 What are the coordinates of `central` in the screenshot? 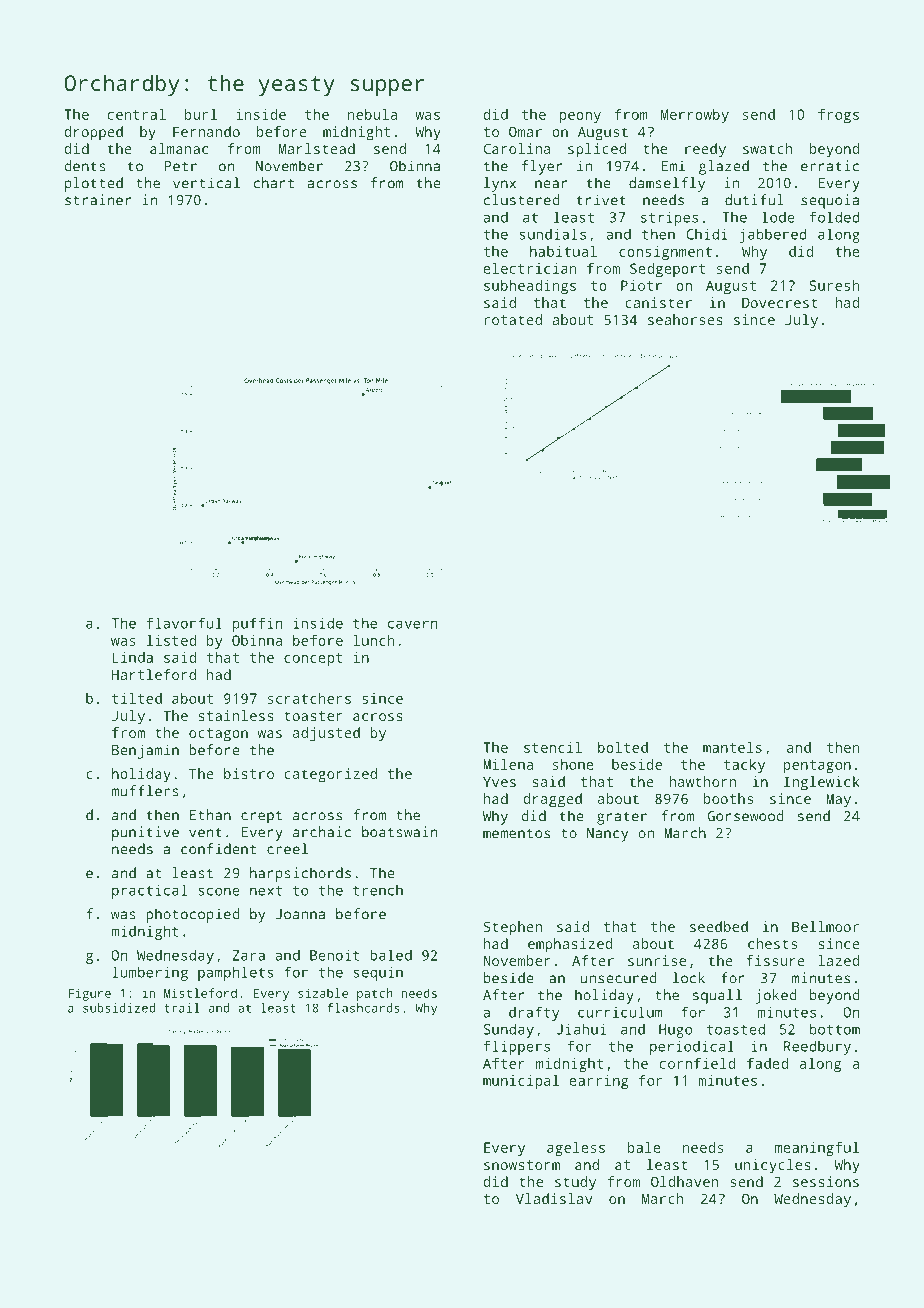 It's located at (136, 114).
